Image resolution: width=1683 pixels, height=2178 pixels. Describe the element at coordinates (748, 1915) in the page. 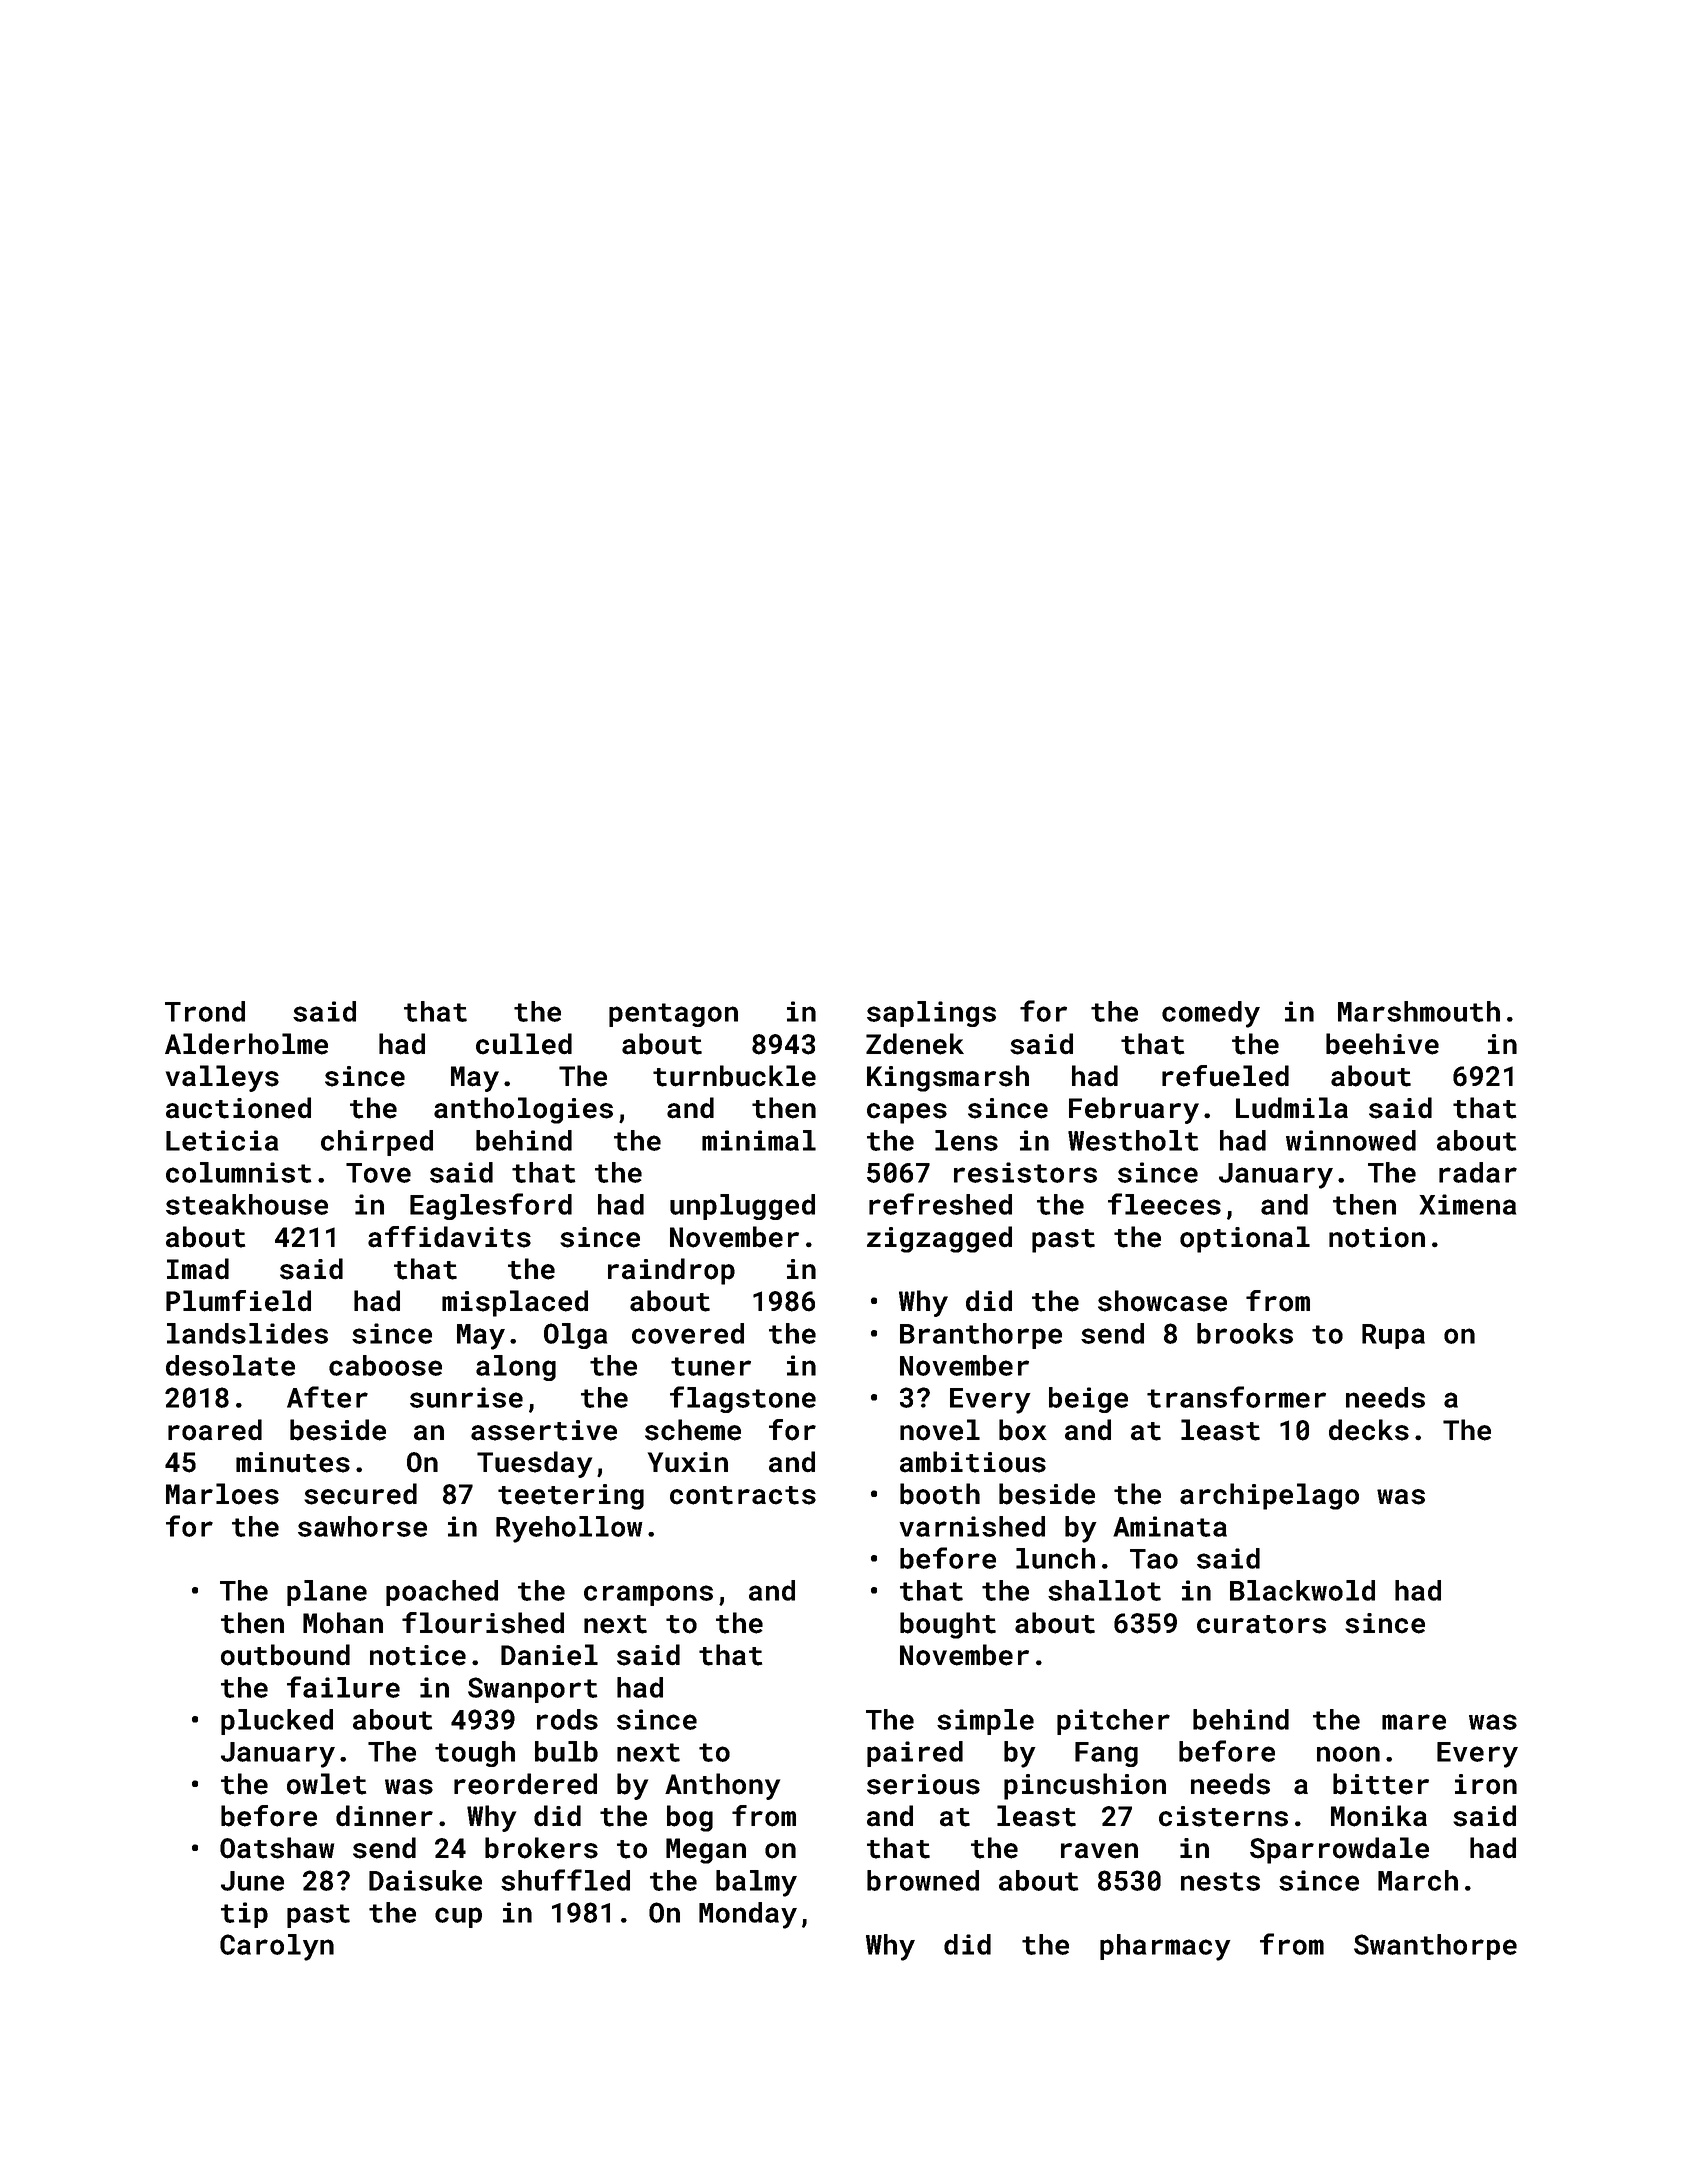

I see `Monday` at that location.
